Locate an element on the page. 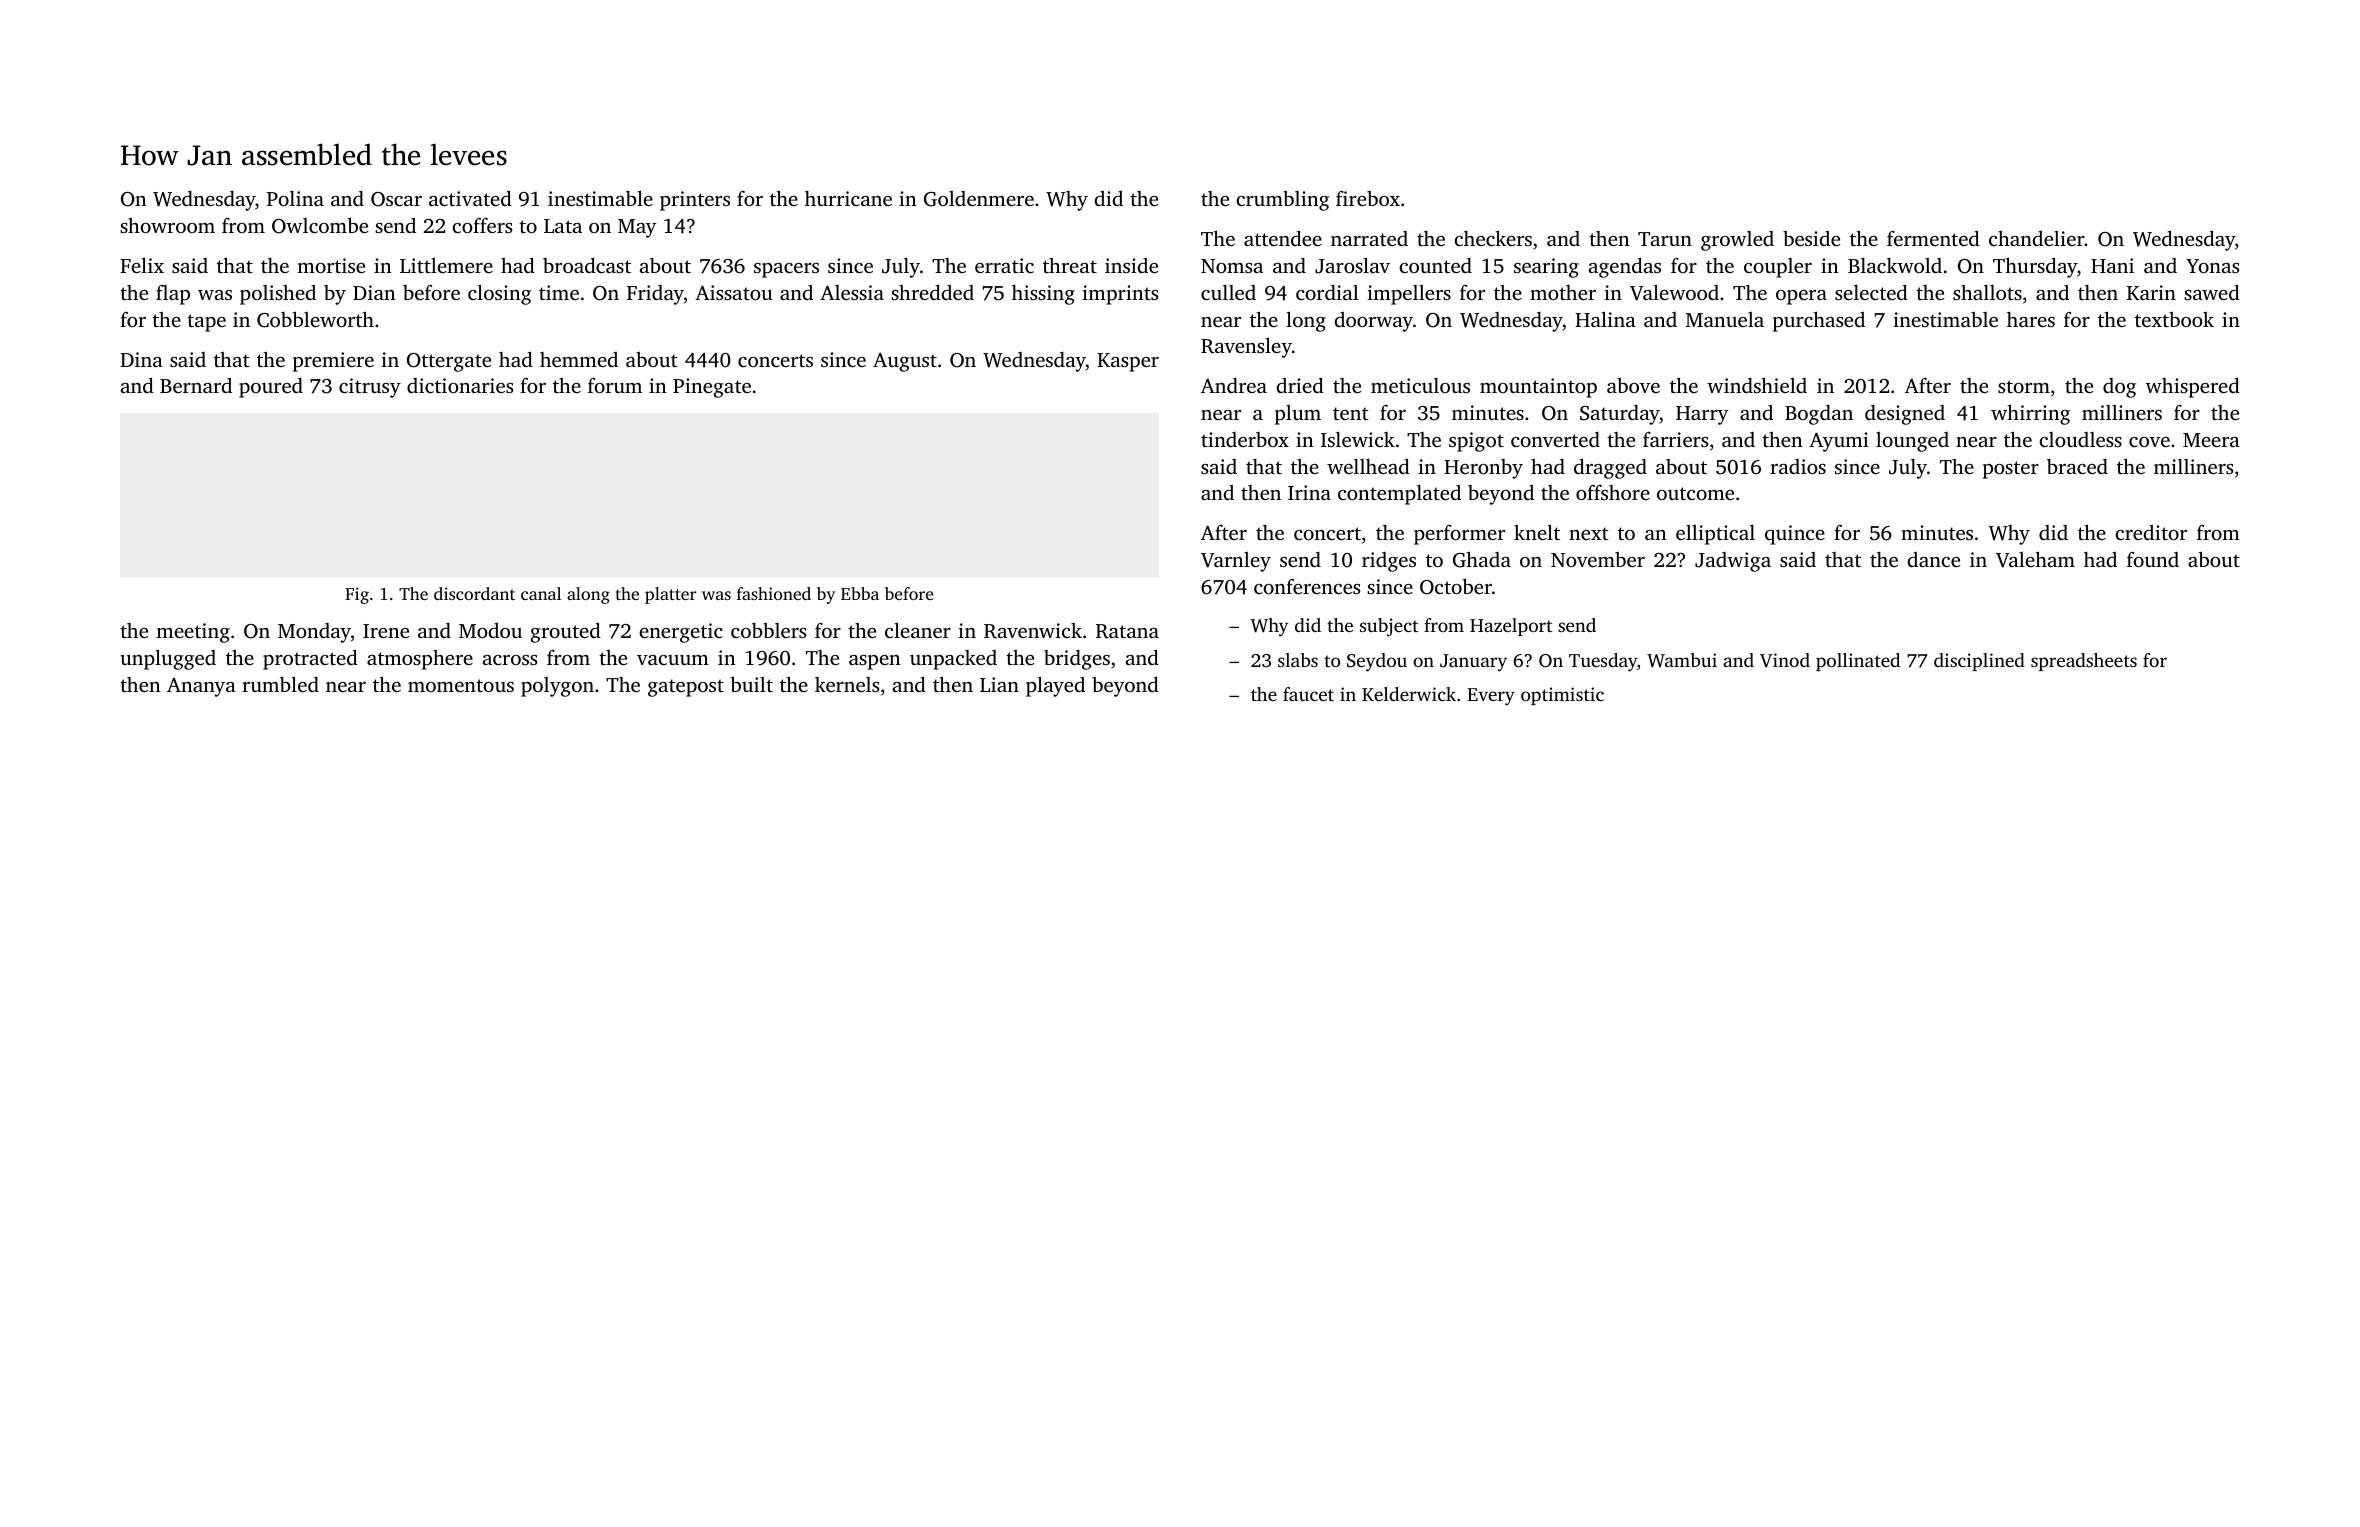  polished is located at coordinates (278, 295).
